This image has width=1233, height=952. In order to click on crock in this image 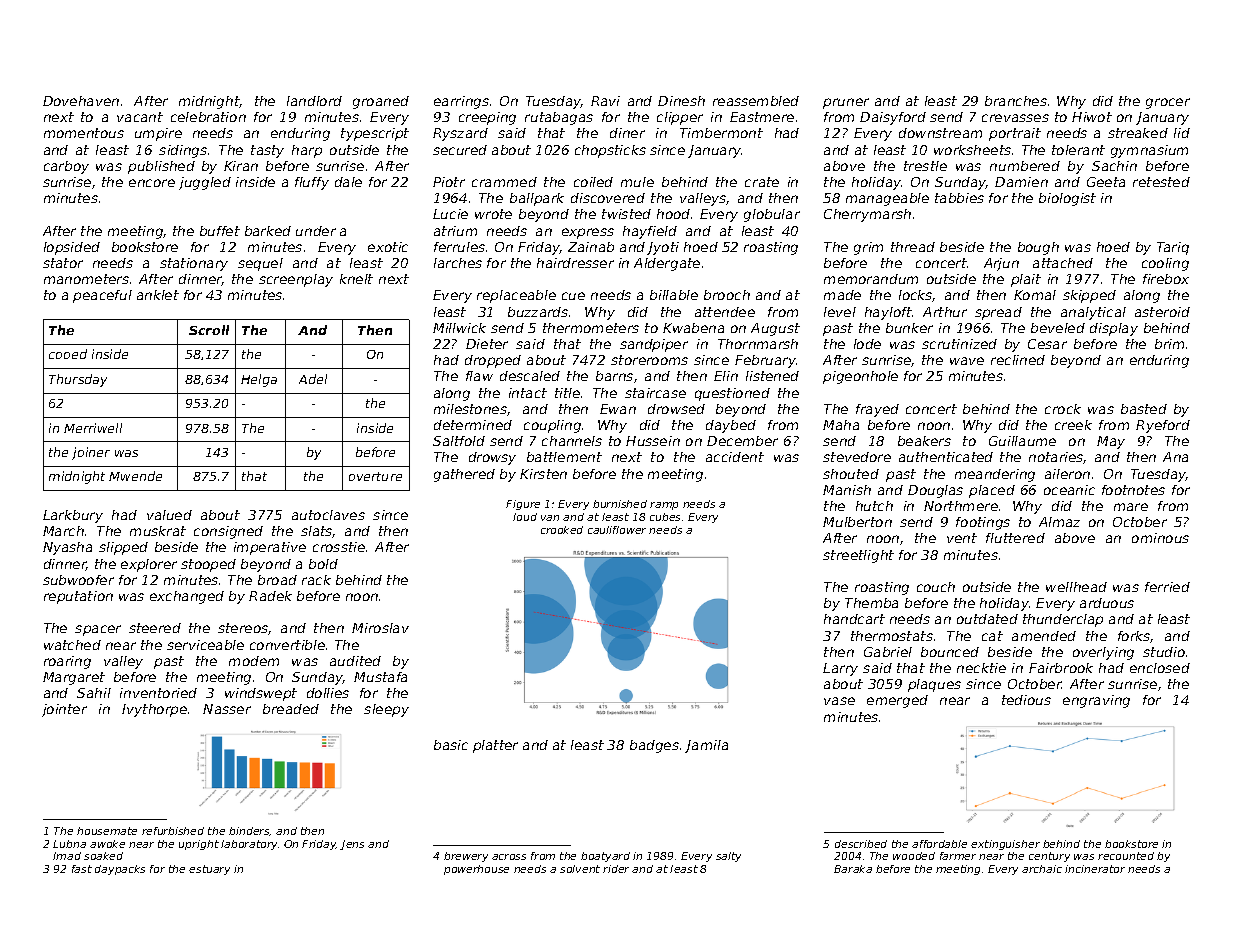, I will do `click(1063, 409)`.
